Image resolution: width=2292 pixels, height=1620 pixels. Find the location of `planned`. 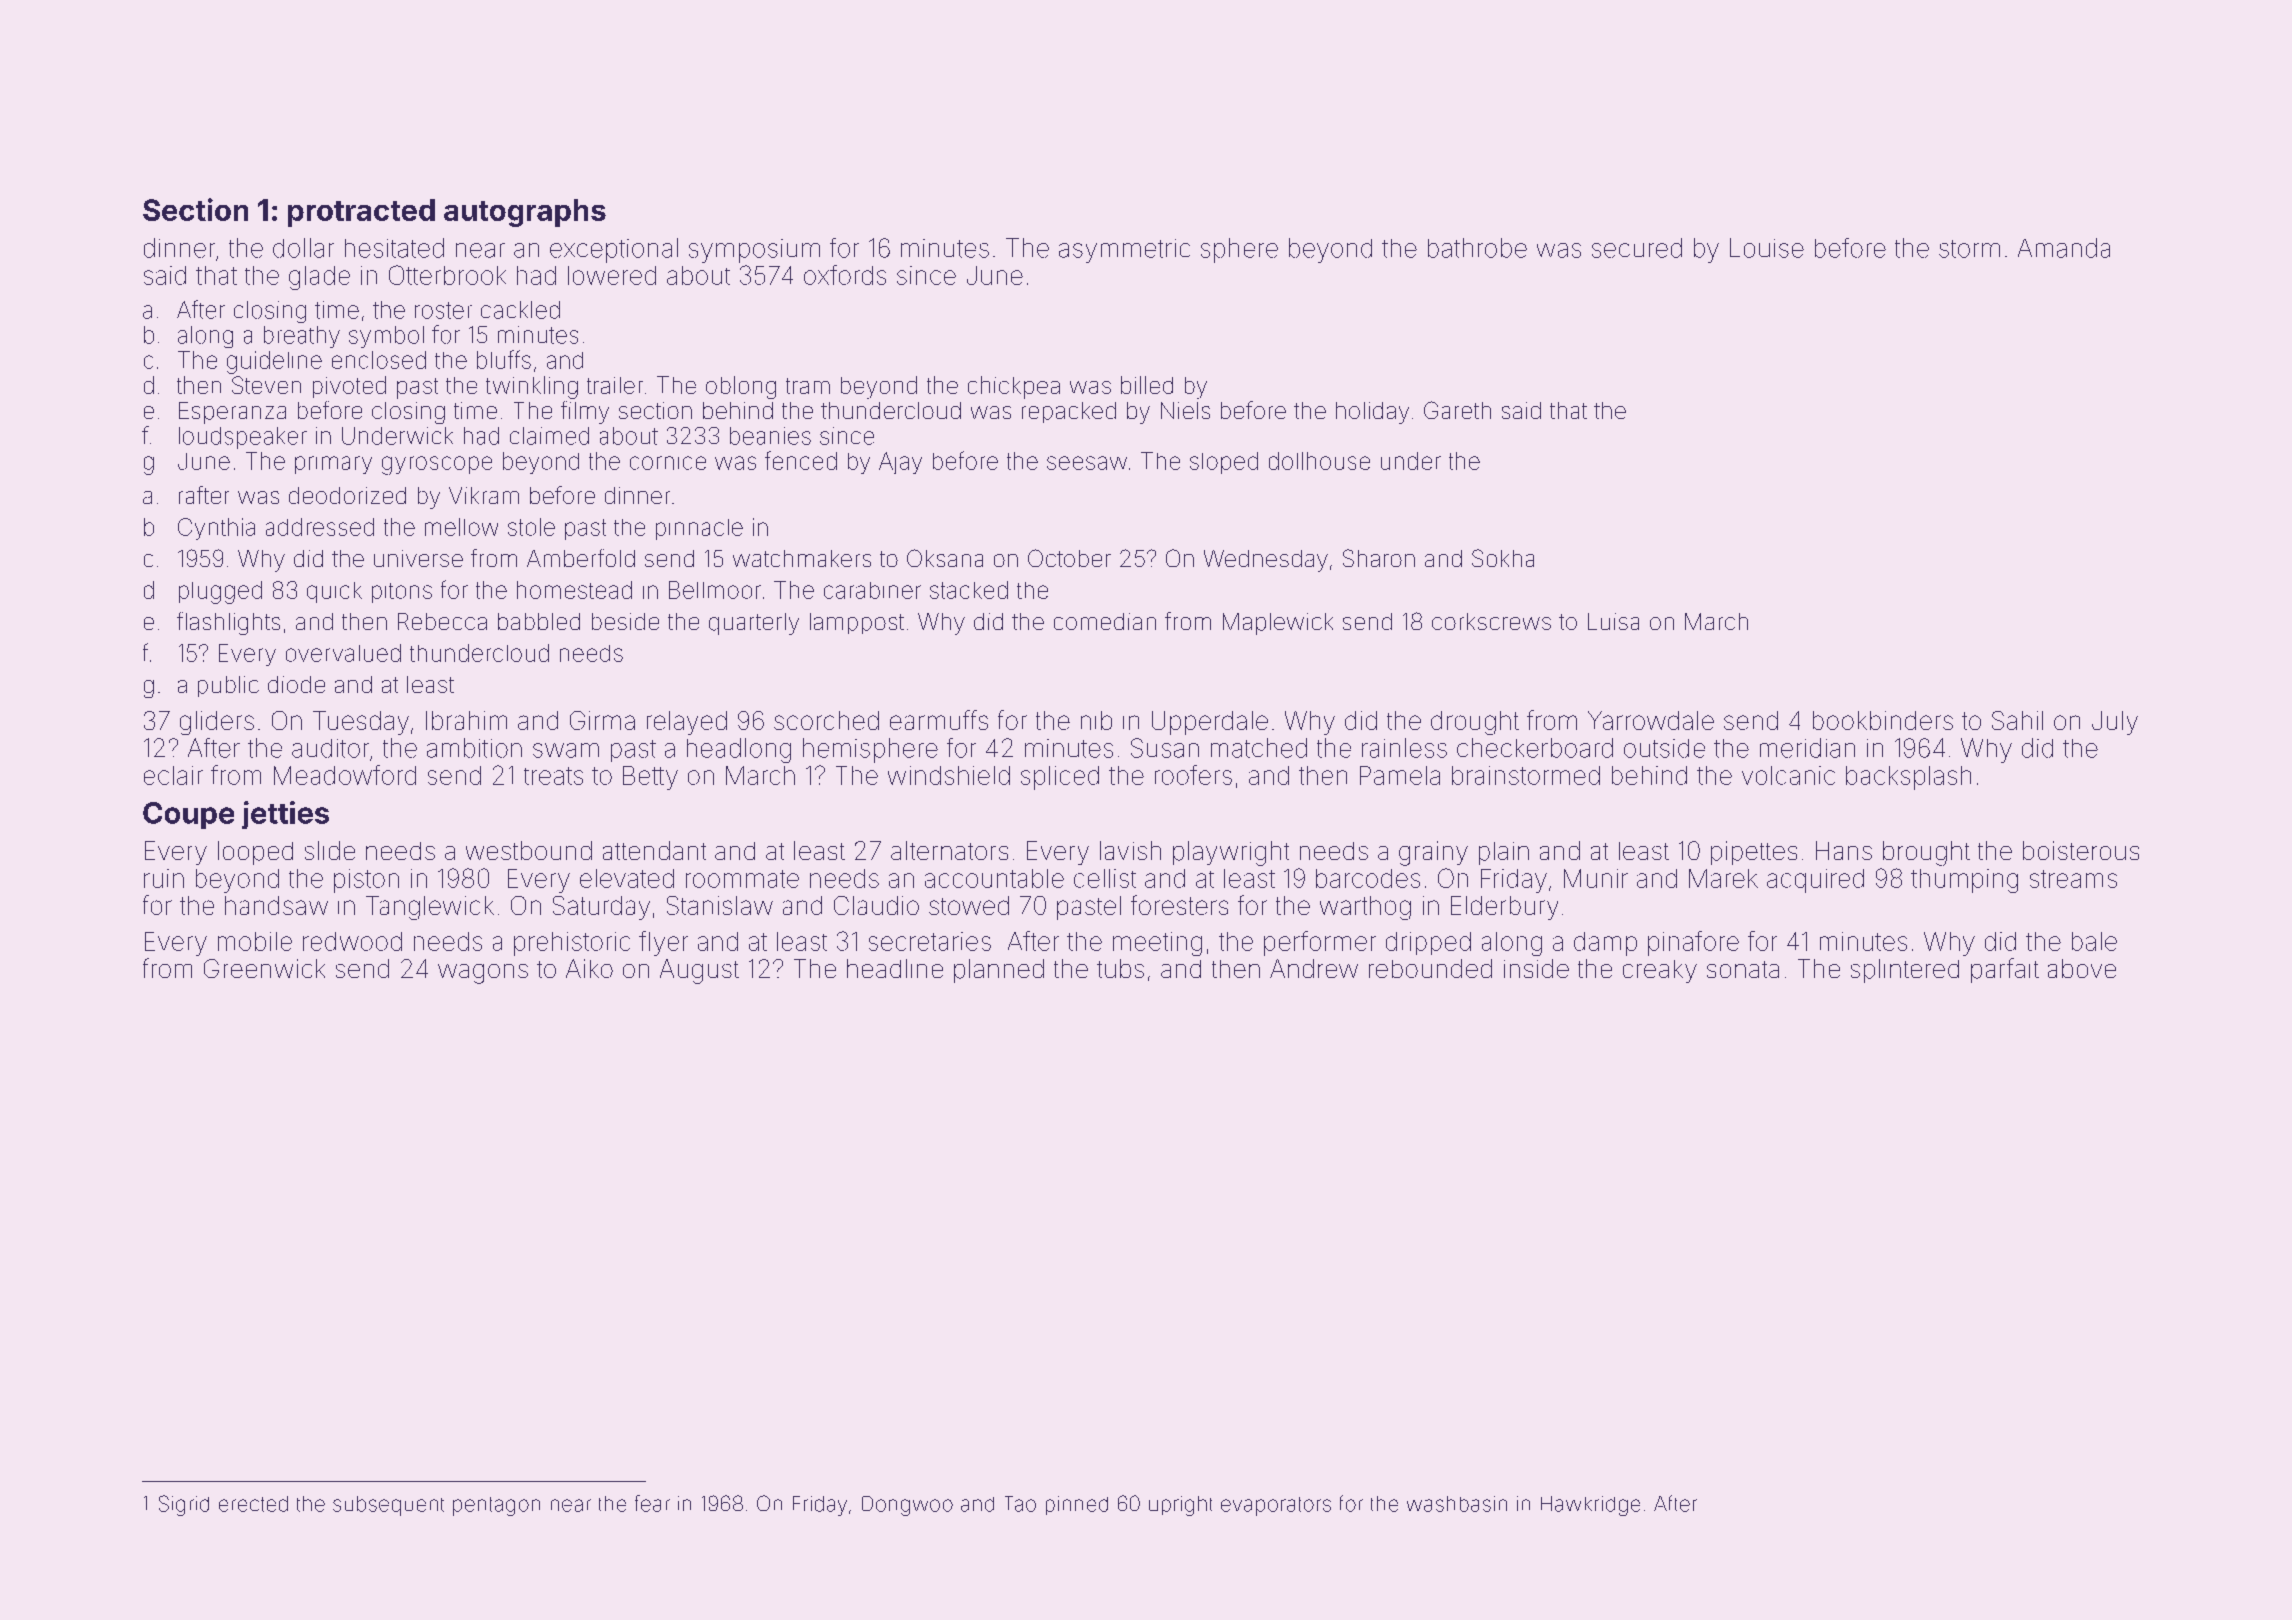

planned is located at coordinates (999, 971).
